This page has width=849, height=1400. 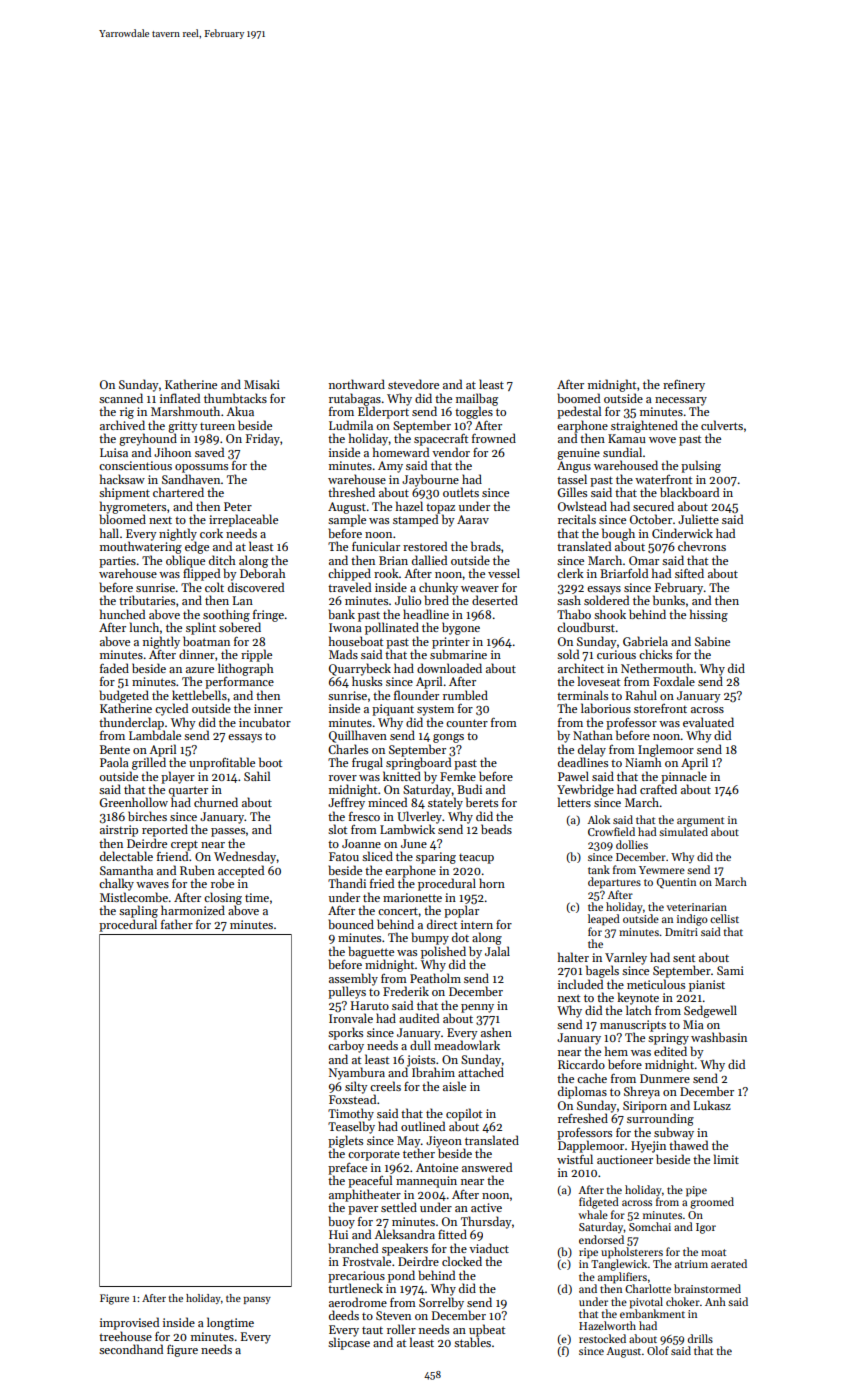 I want to click on outlined, so click(x=423, y=1126).
